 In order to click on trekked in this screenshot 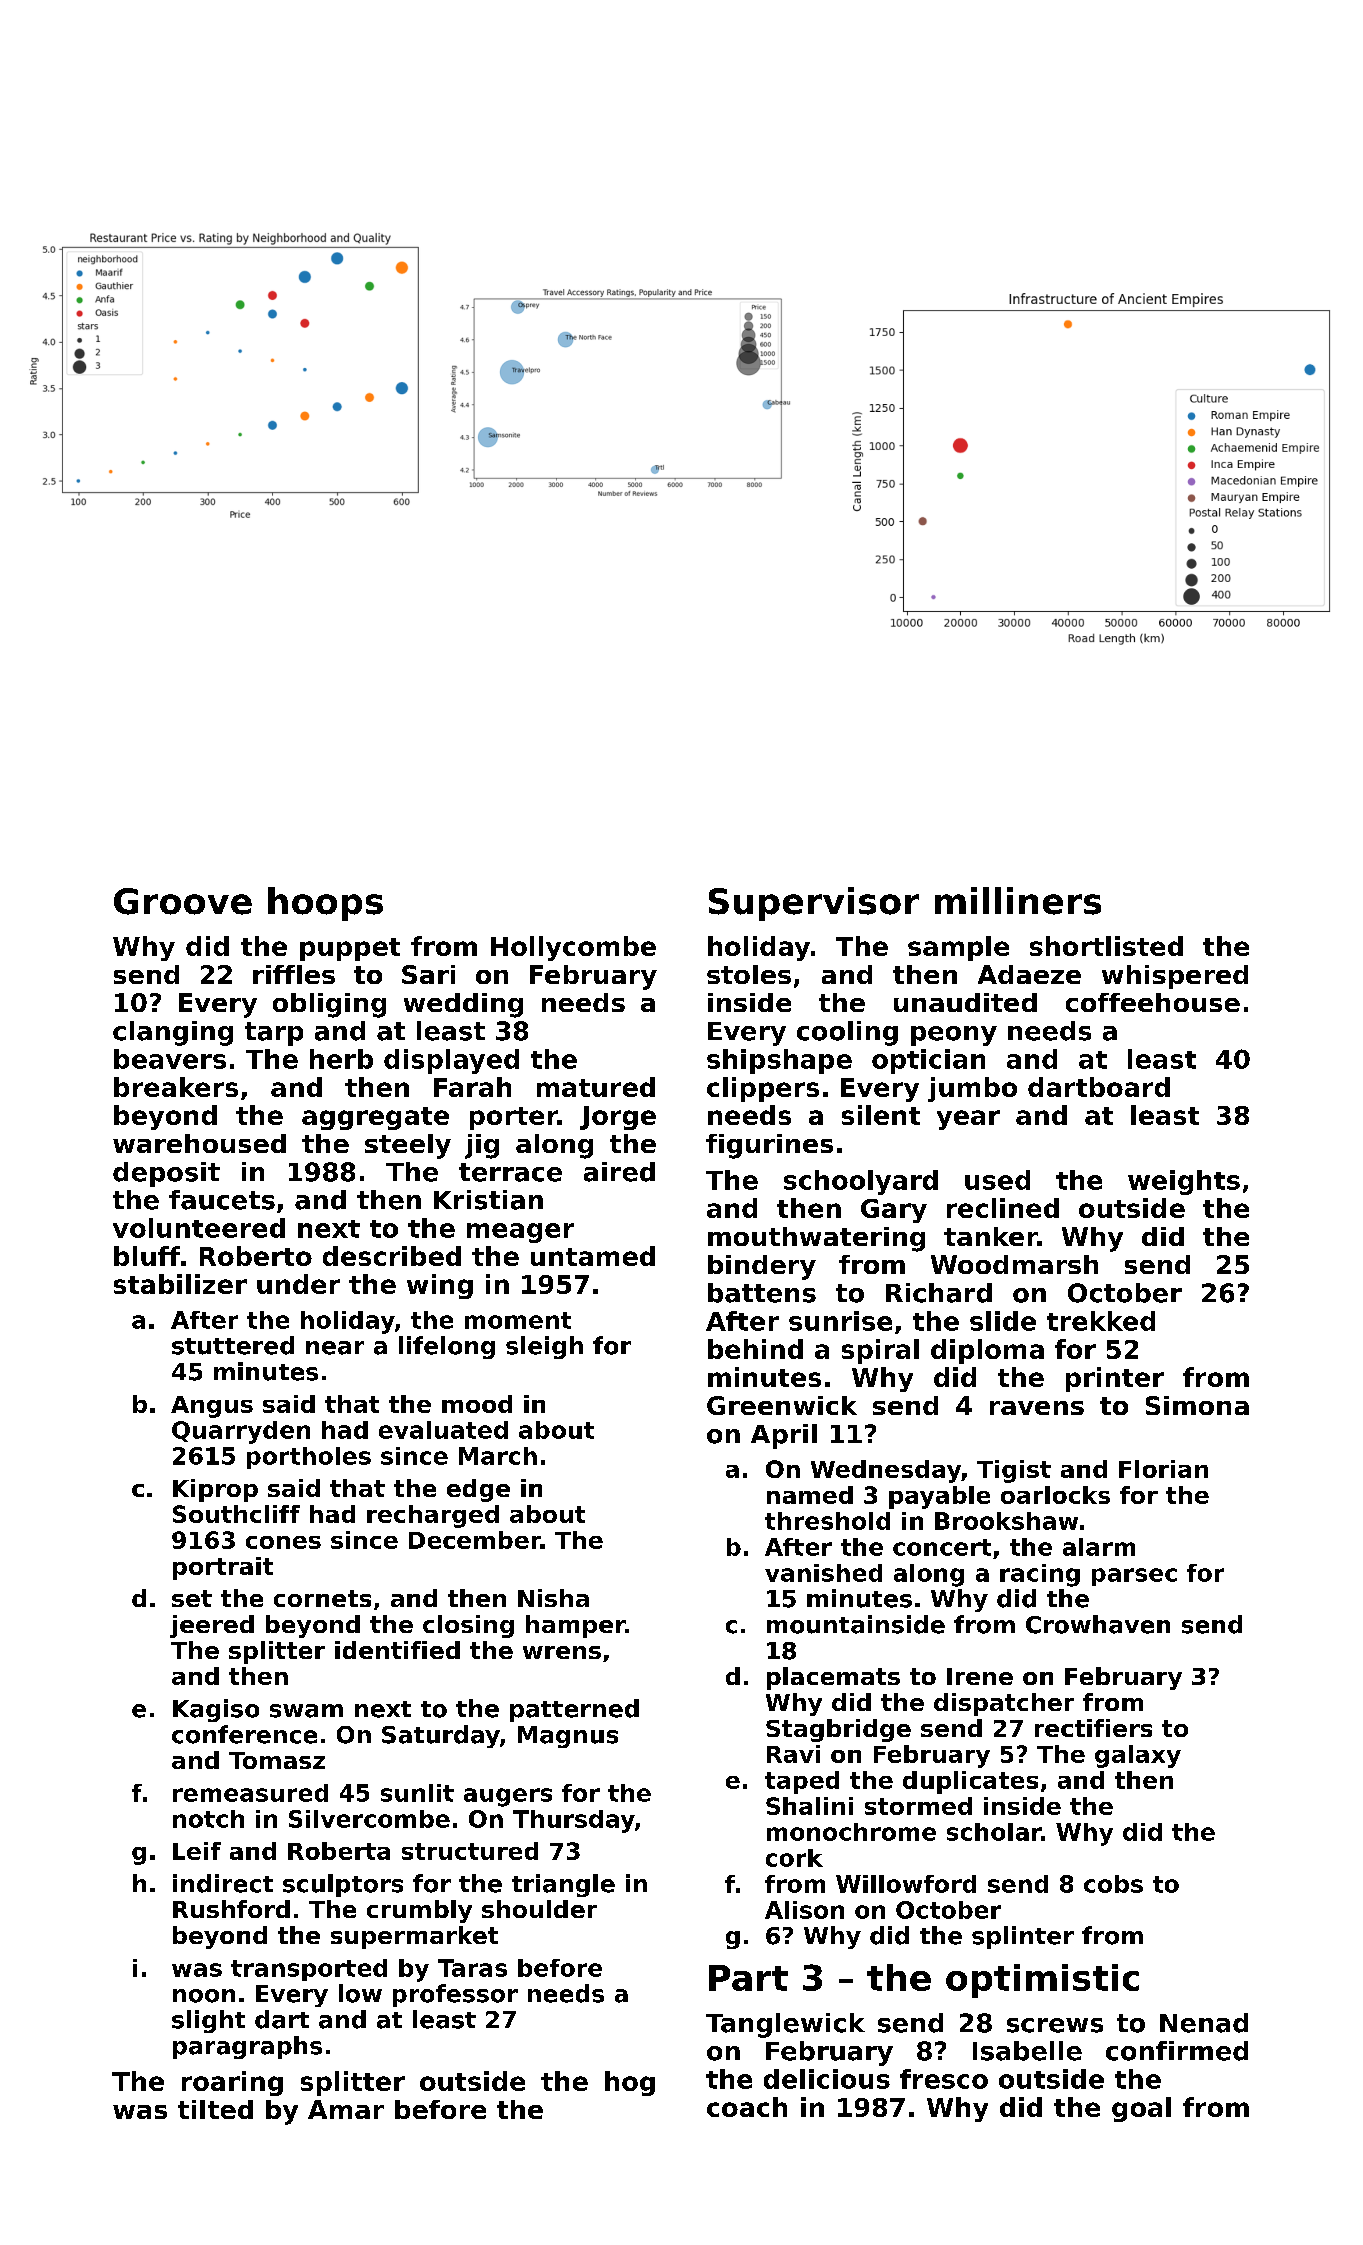, I will do `click(1101, 1321)`.
